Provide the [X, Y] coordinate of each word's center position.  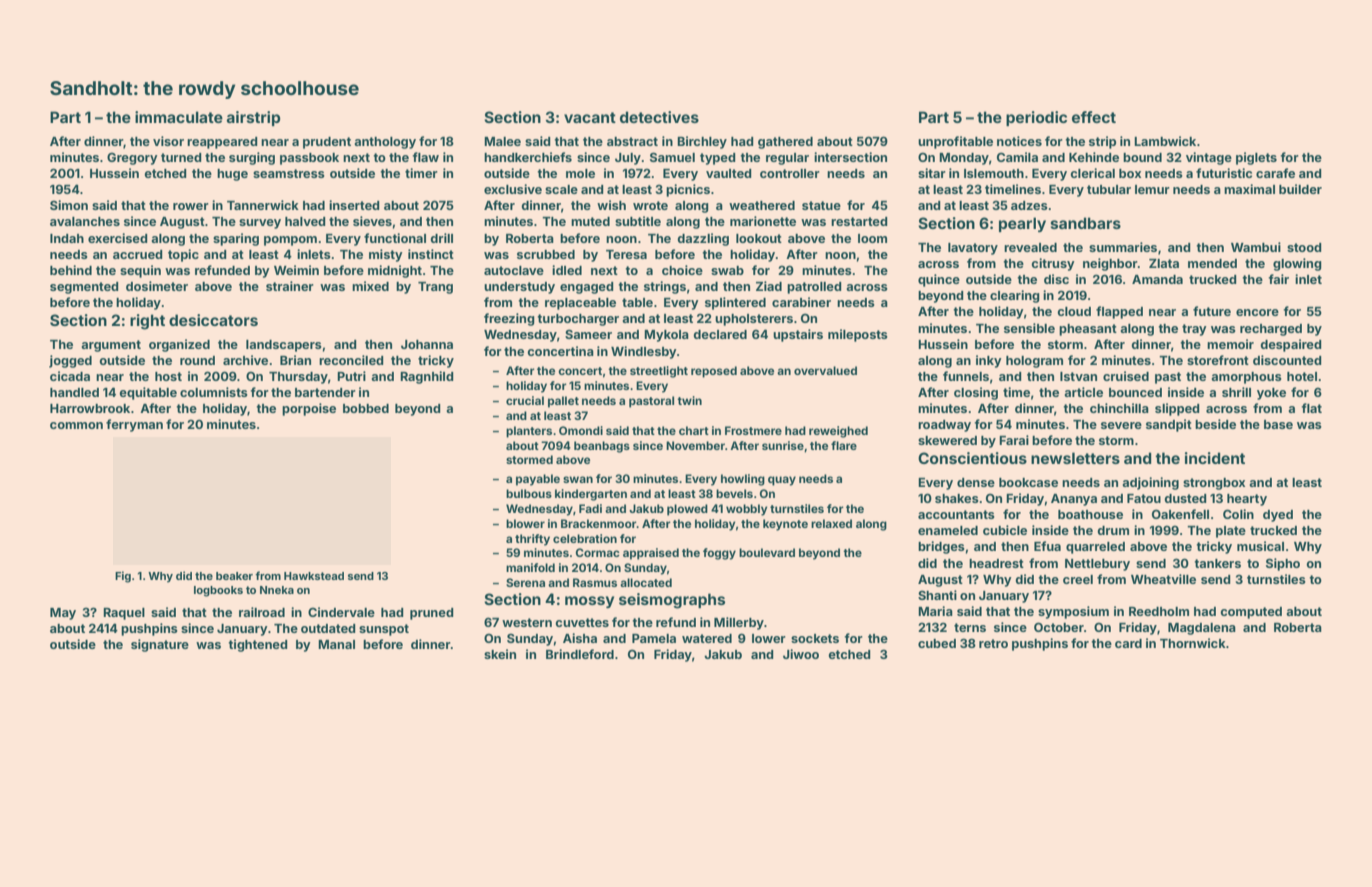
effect [1094, 117]
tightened [258, 645]
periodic [1036, 118]
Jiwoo [801, 654]
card [1128, 643]
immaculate [179, 117]
